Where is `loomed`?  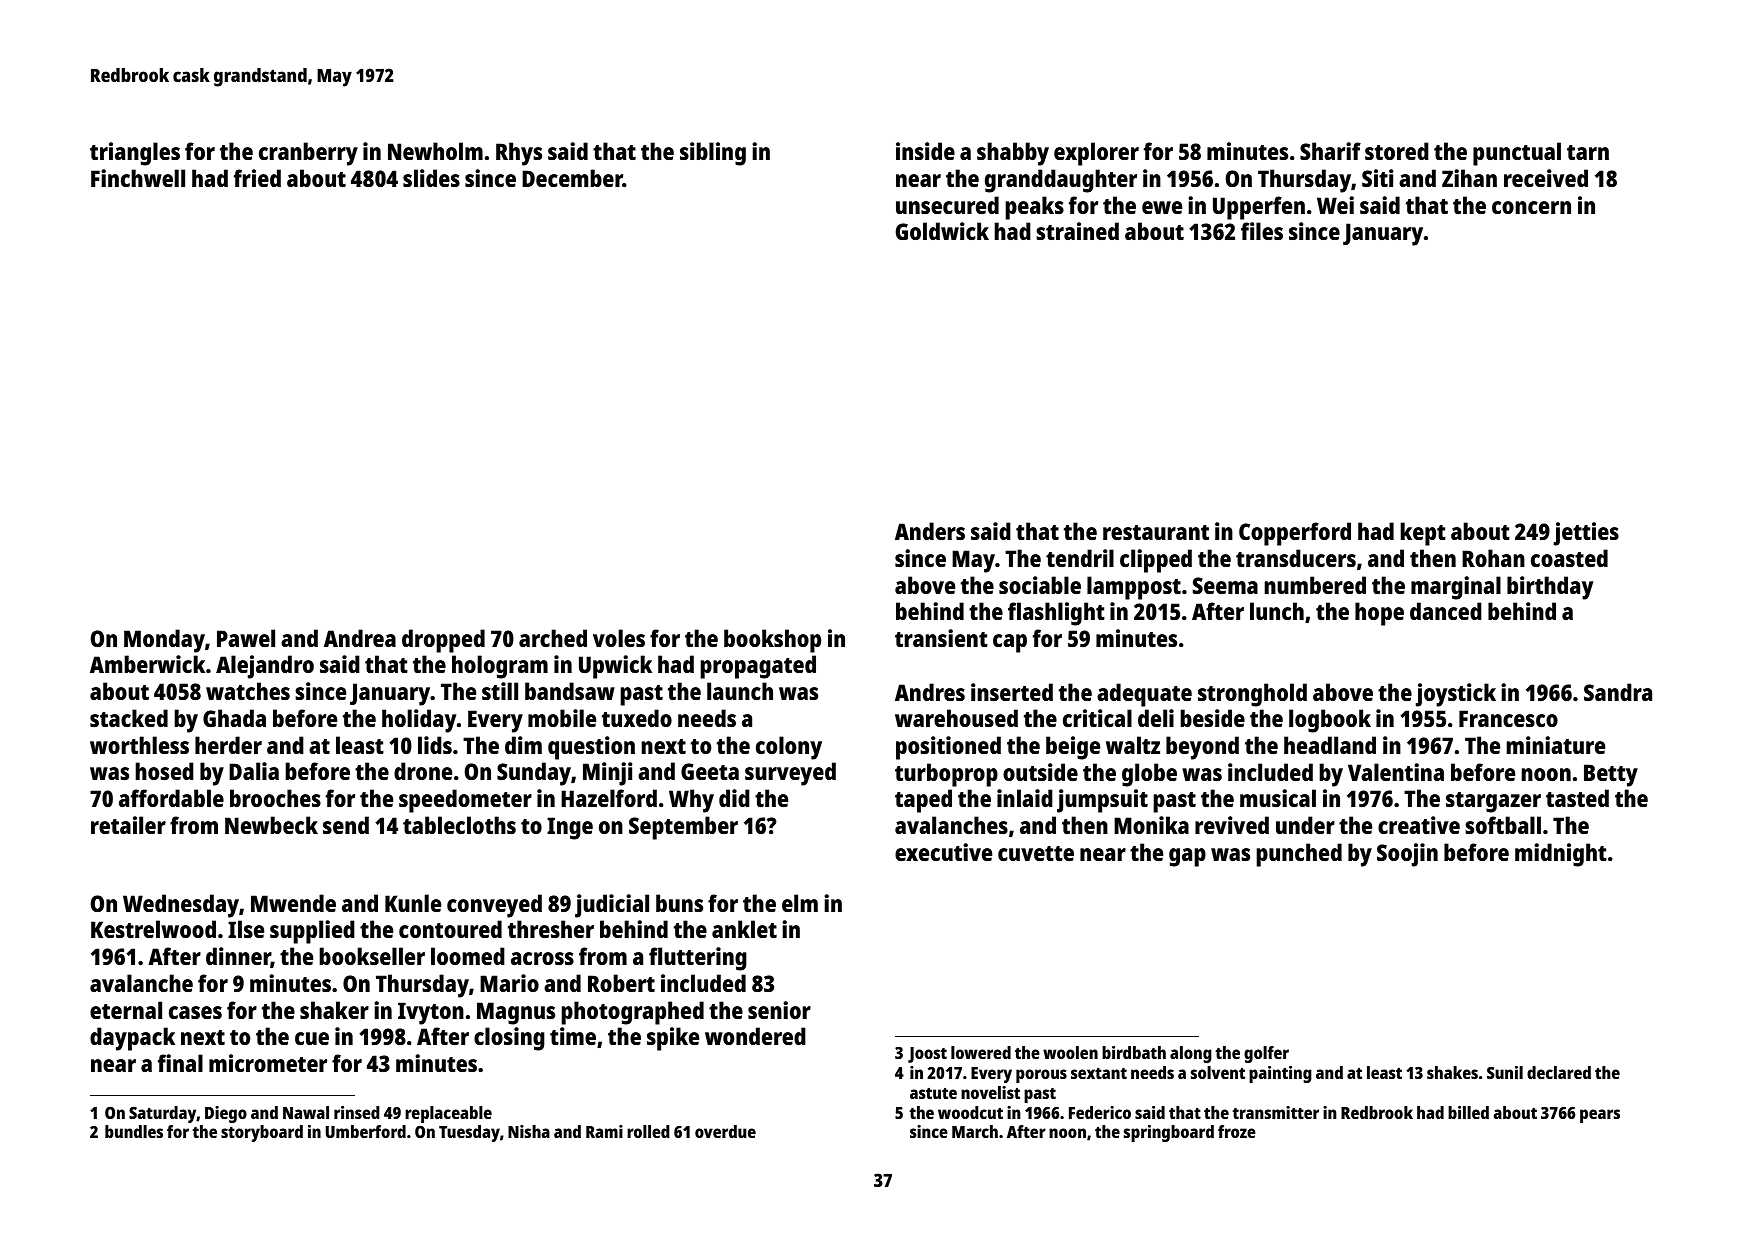 loomed is located at coordinates (468, 956).
